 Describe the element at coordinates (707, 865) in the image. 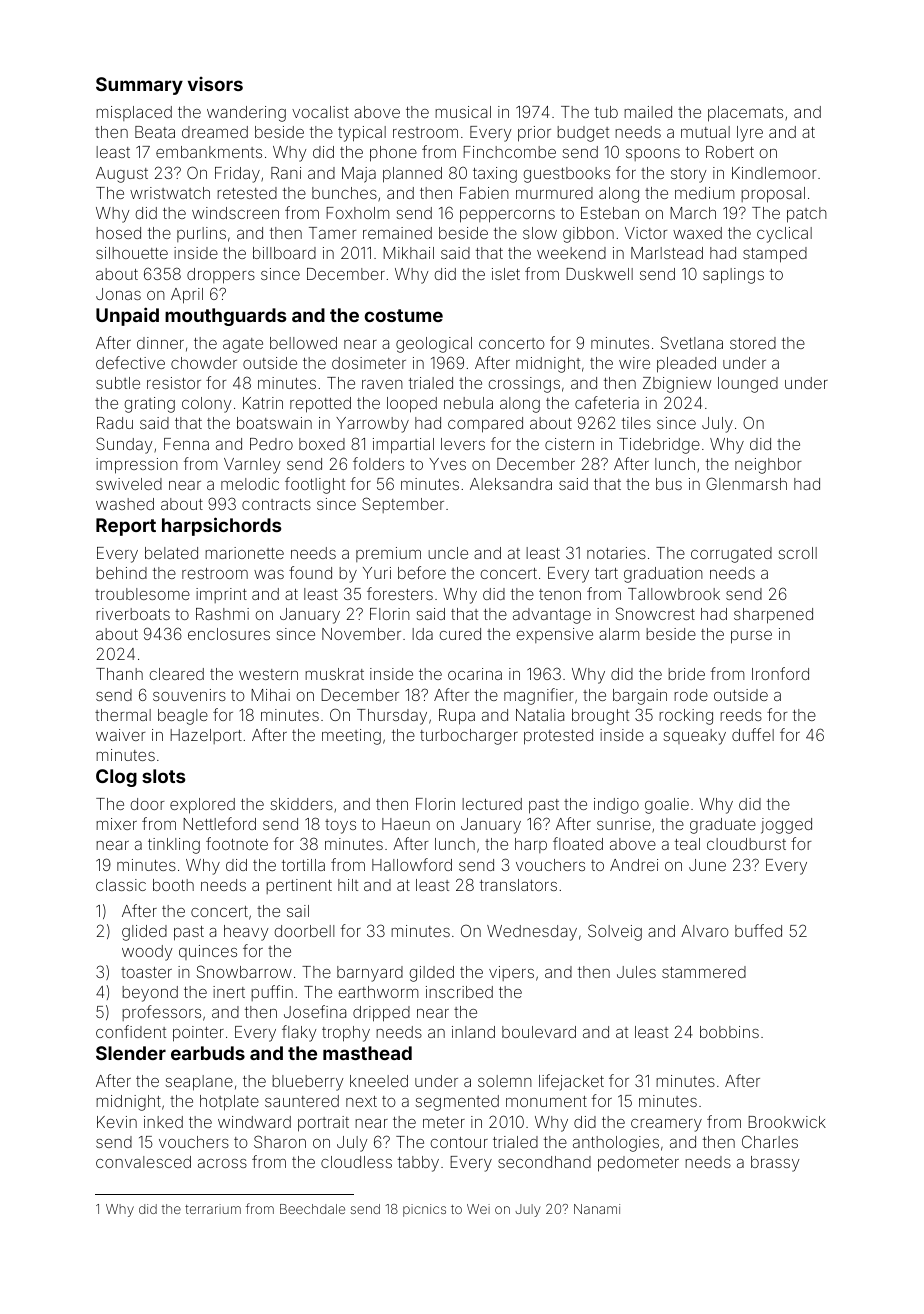

I see `June` at that location.
